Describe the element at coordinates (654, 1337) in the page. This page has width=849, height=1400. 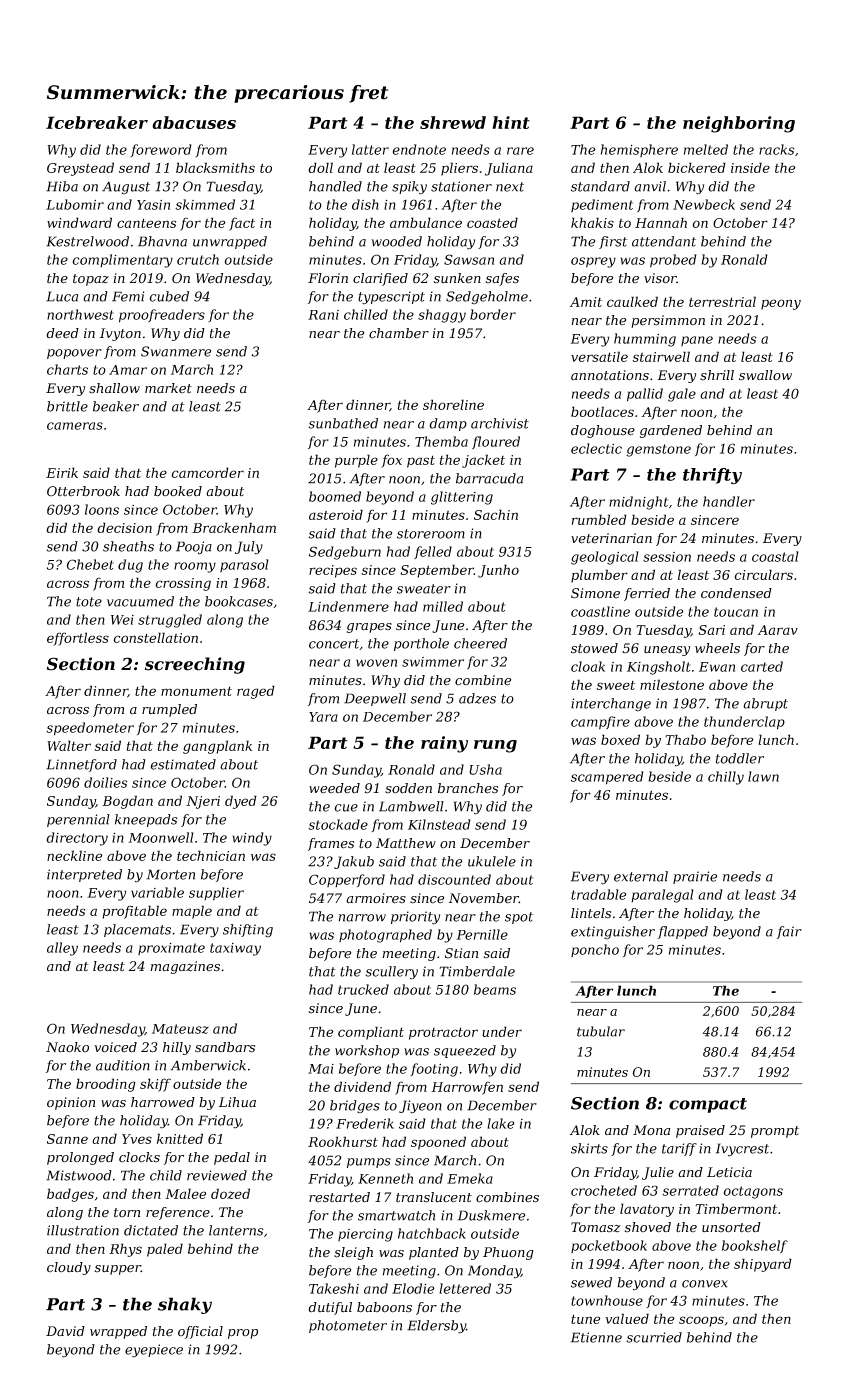
I see `scurried` at that location.
